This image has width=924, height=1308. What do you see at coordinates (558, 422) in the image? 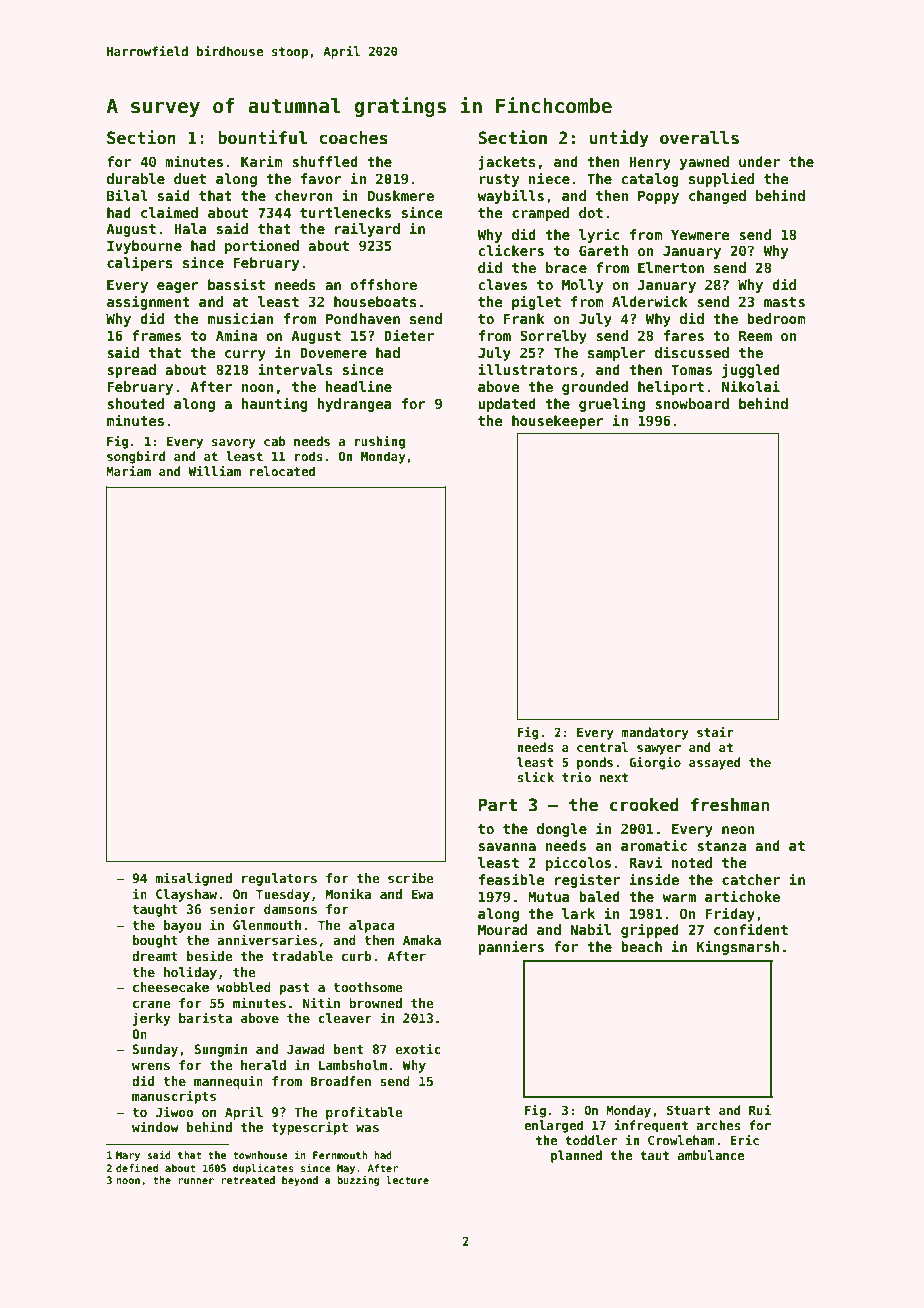
I see `housekeeper` at bounding box center [558, 422].
